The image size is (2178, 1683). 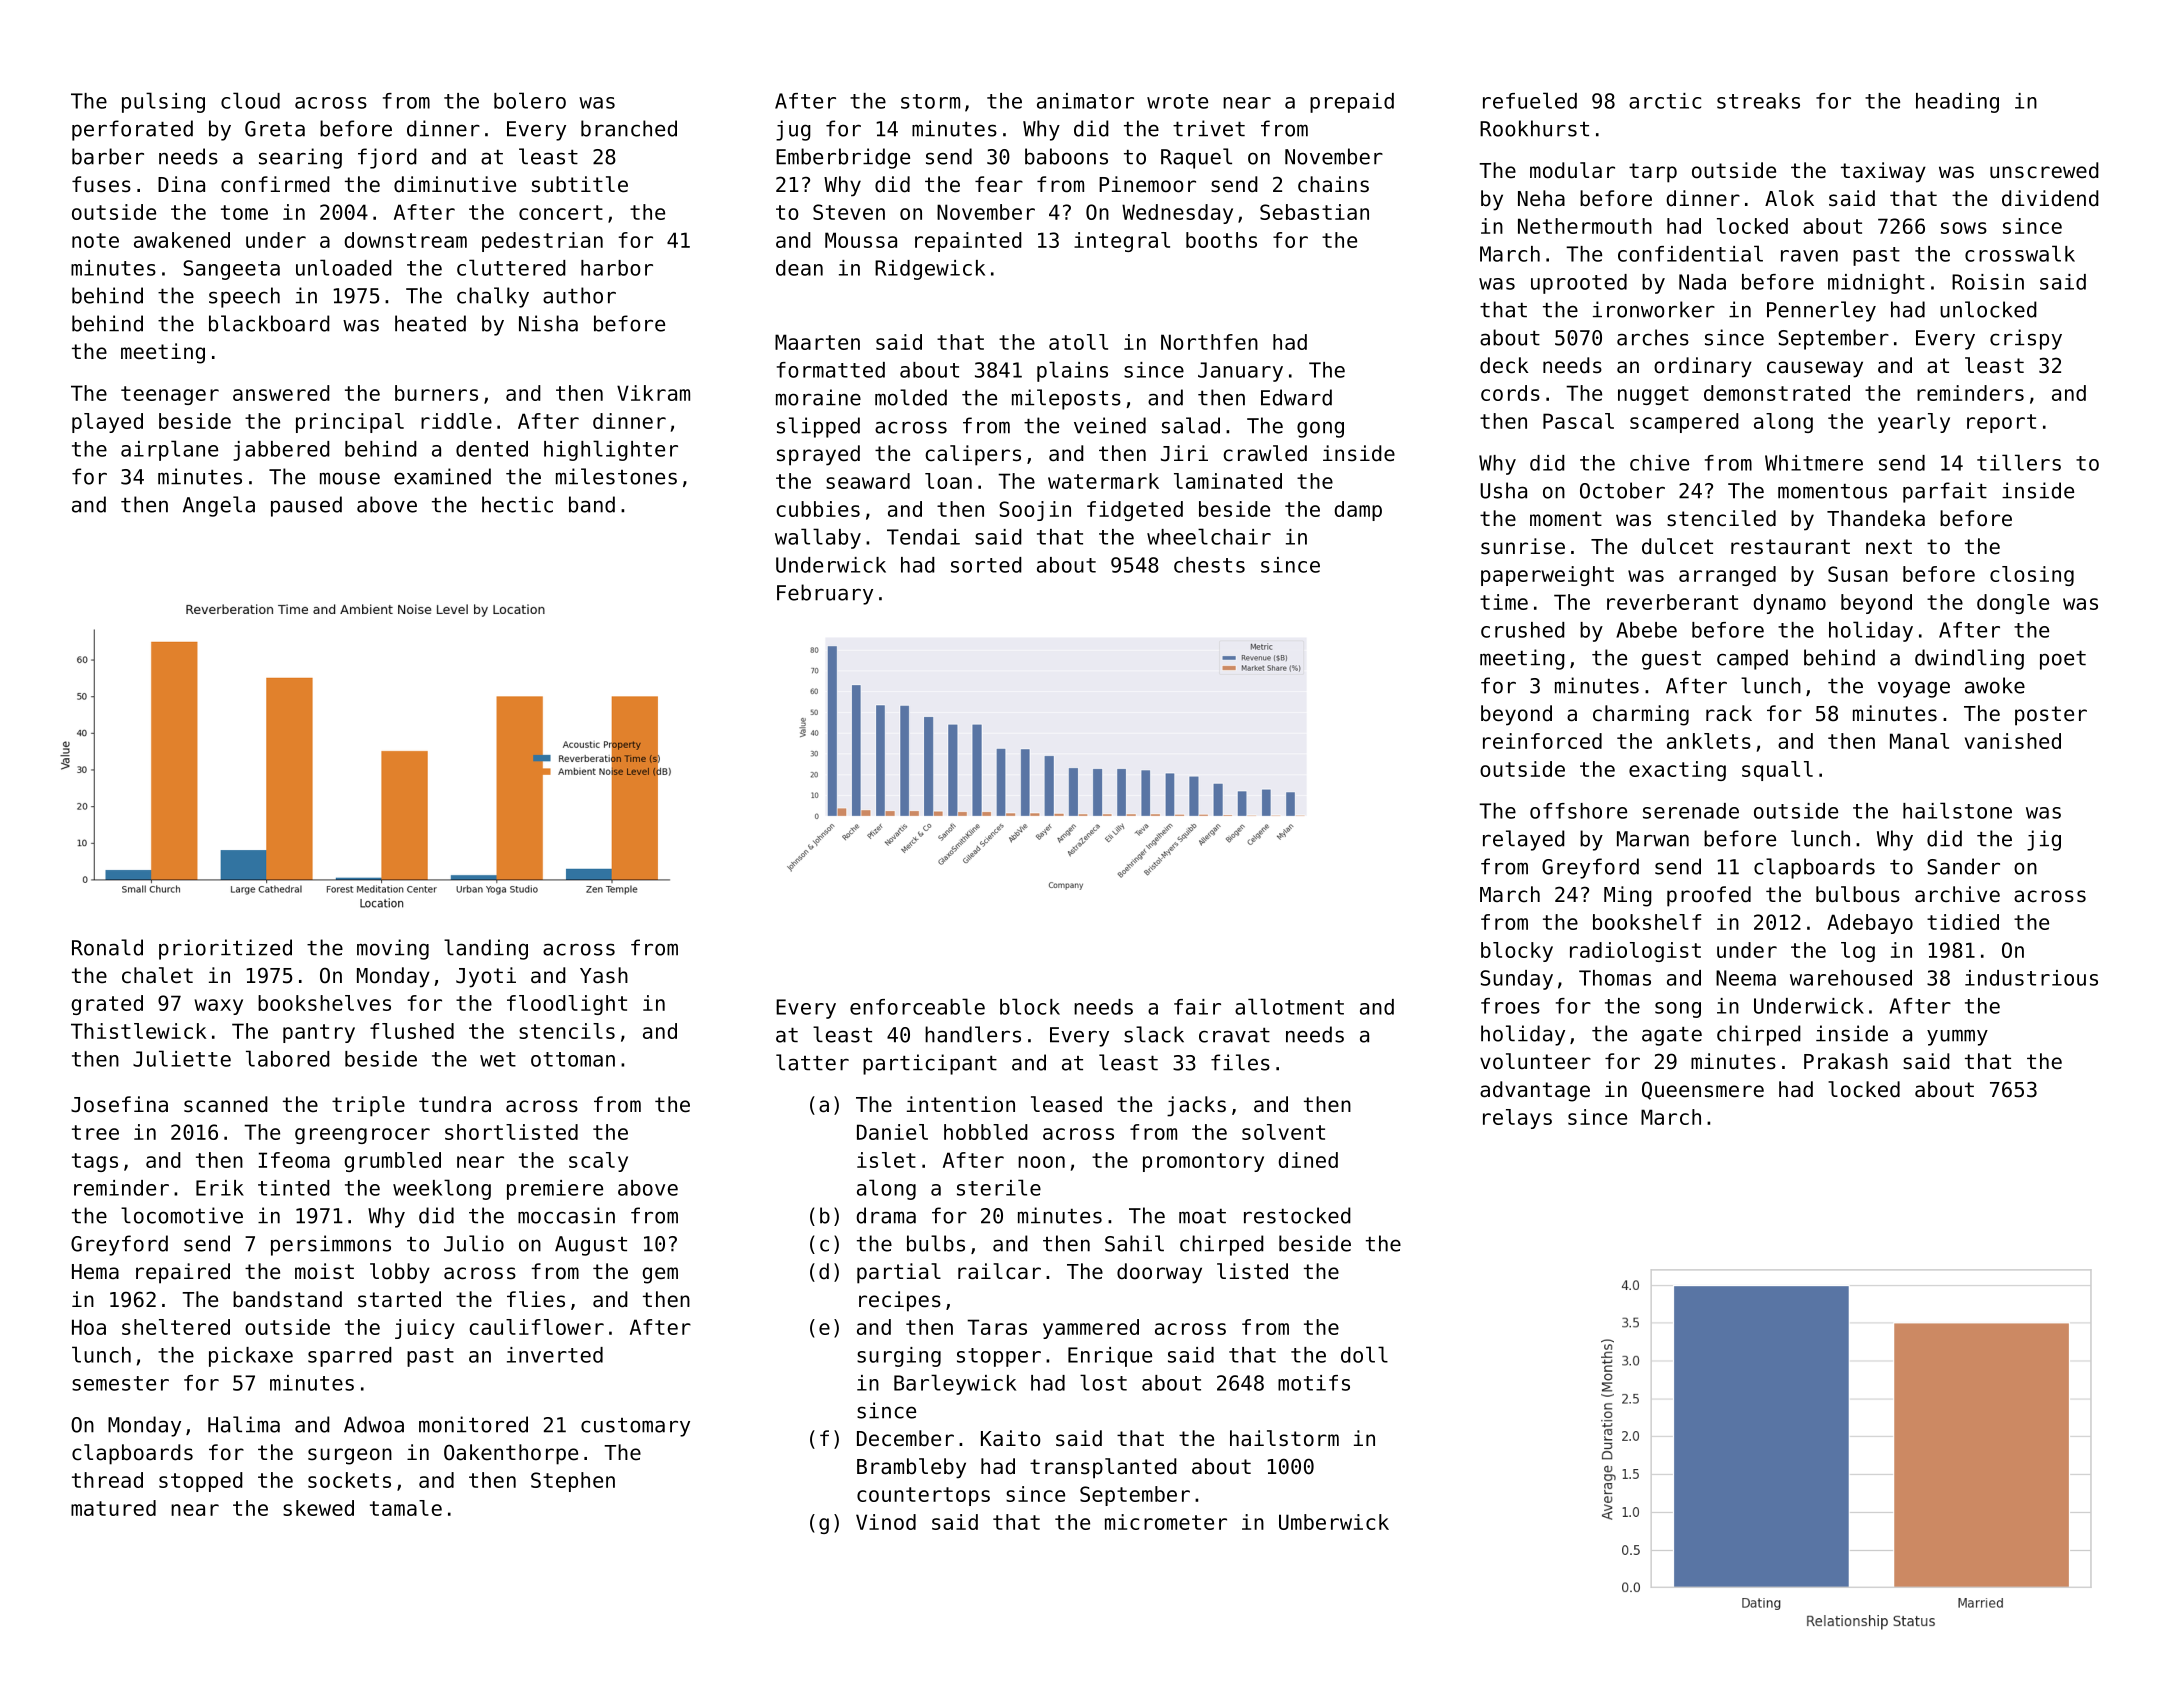 I want to click on jug, so click(x=793, y=130).
